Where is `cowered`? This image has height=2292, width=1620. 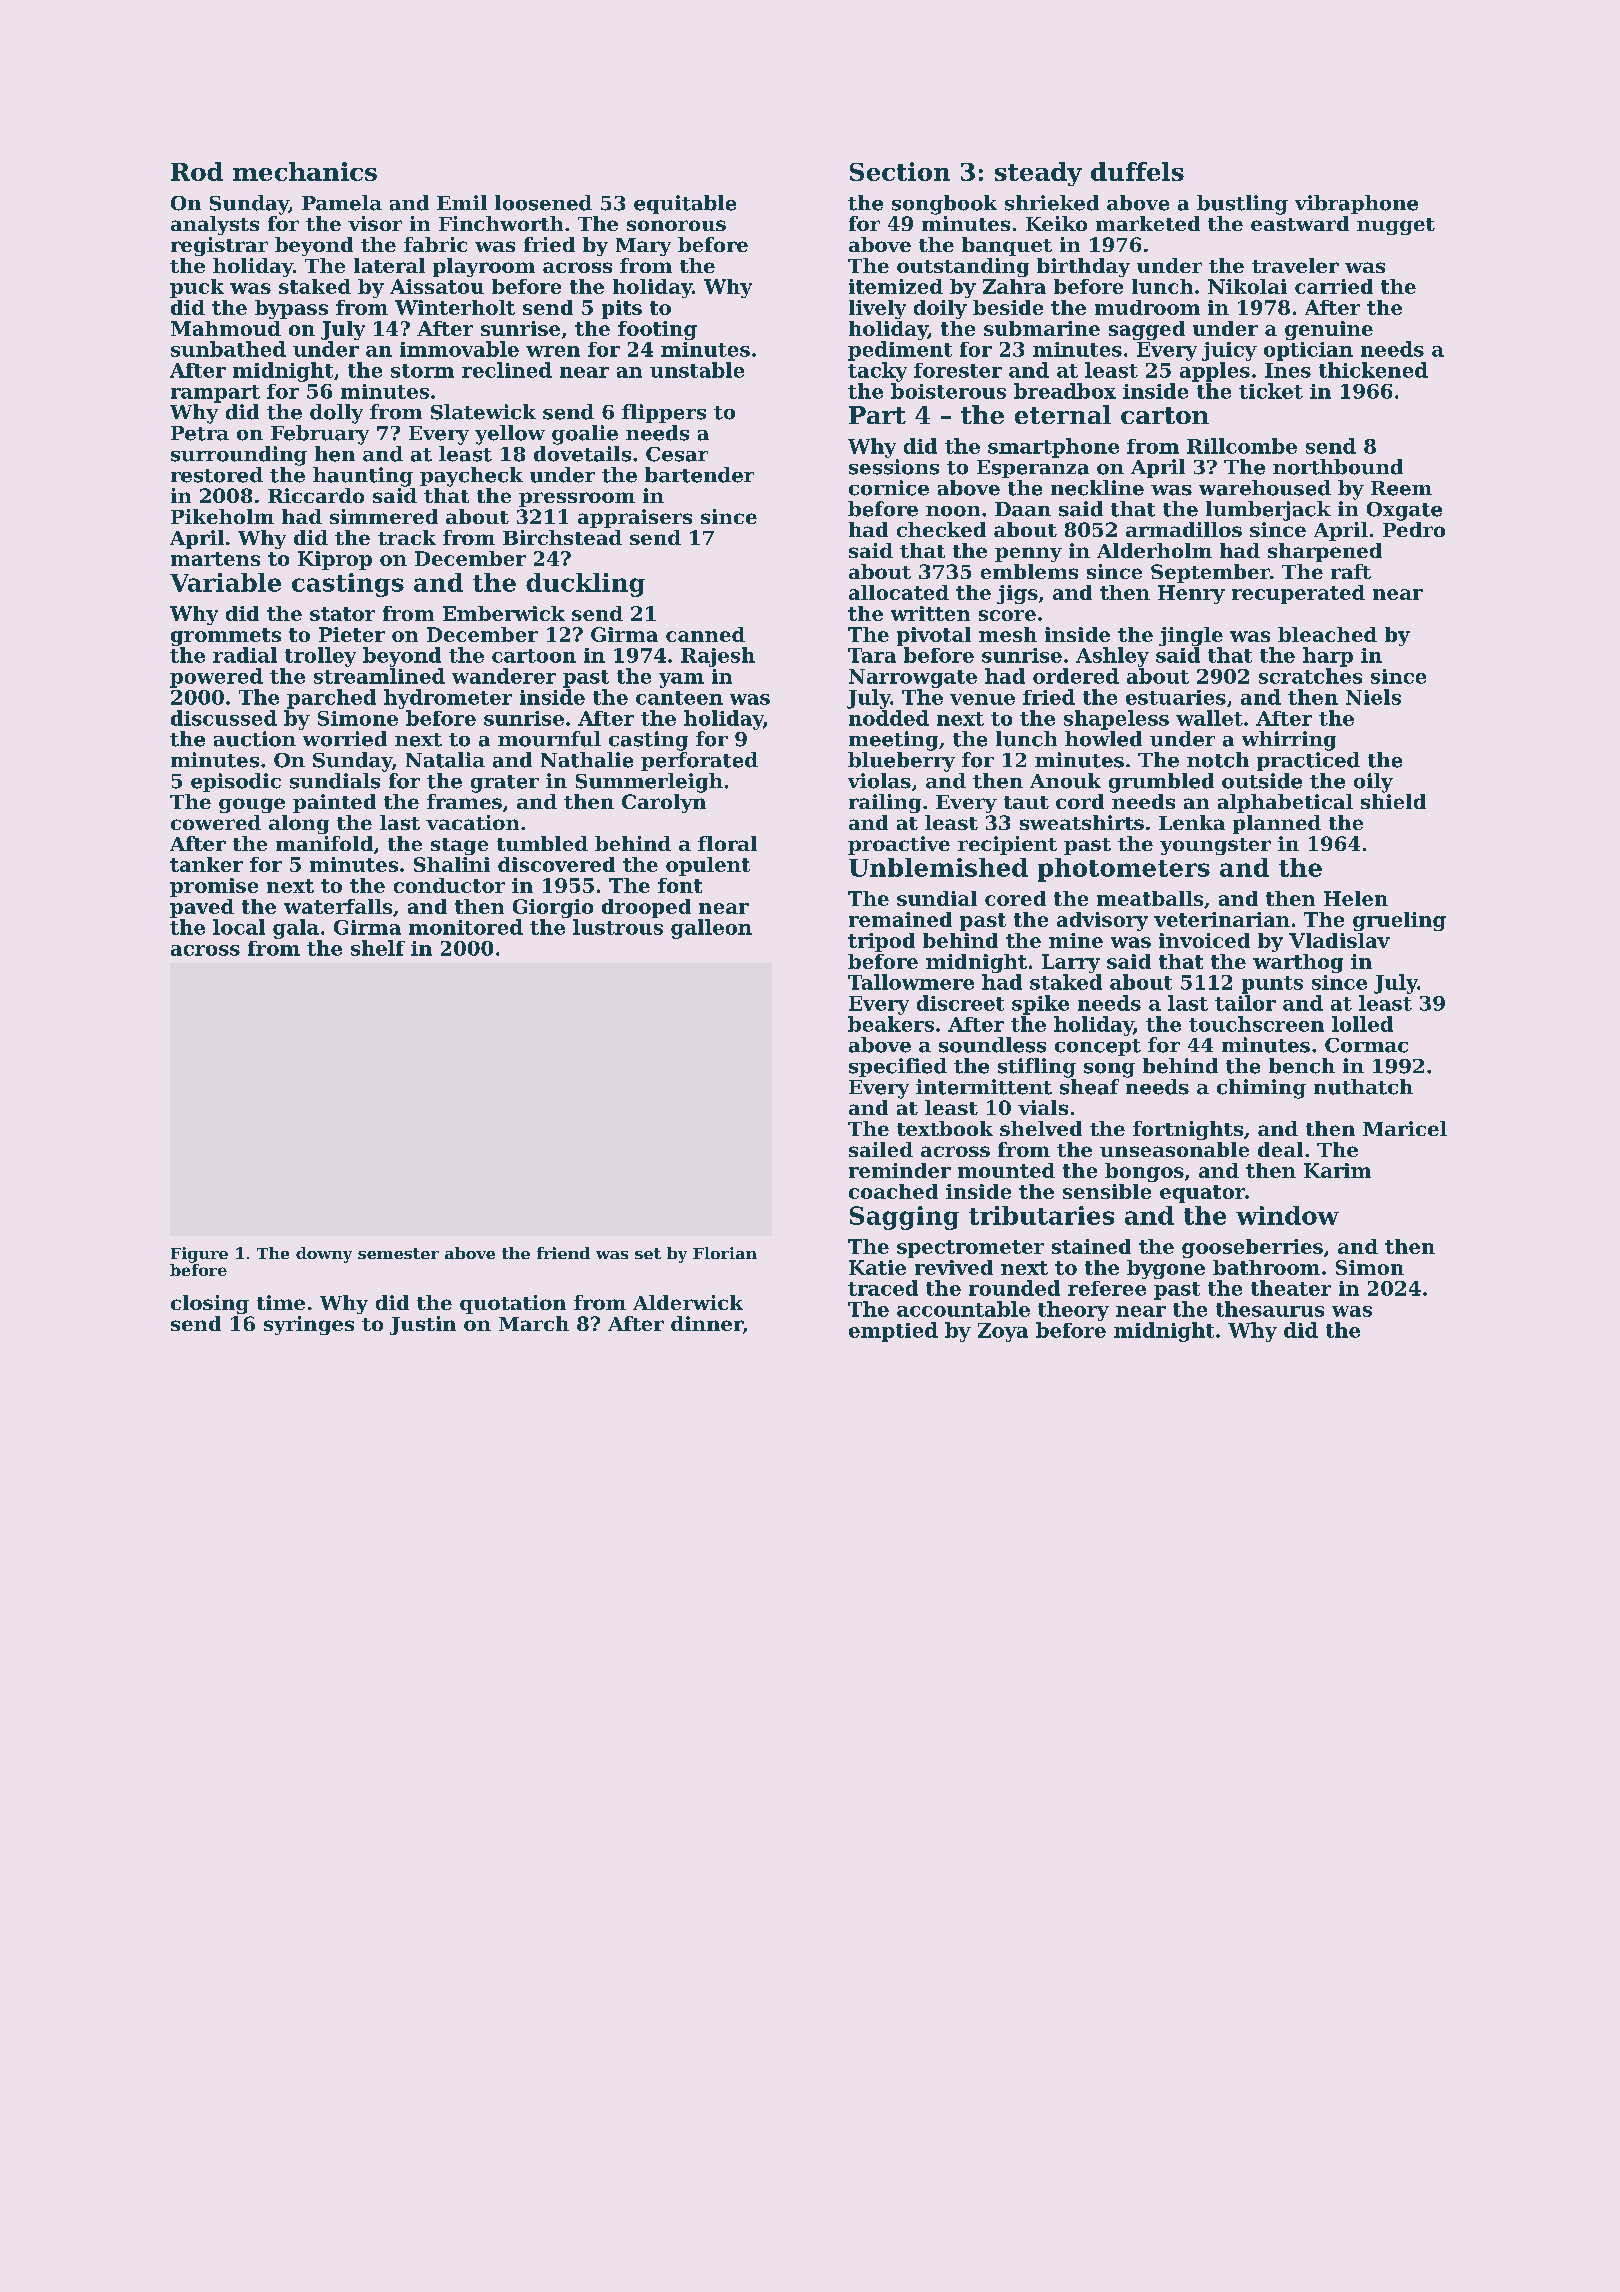 cowered is located at coordinates (216, 822).
